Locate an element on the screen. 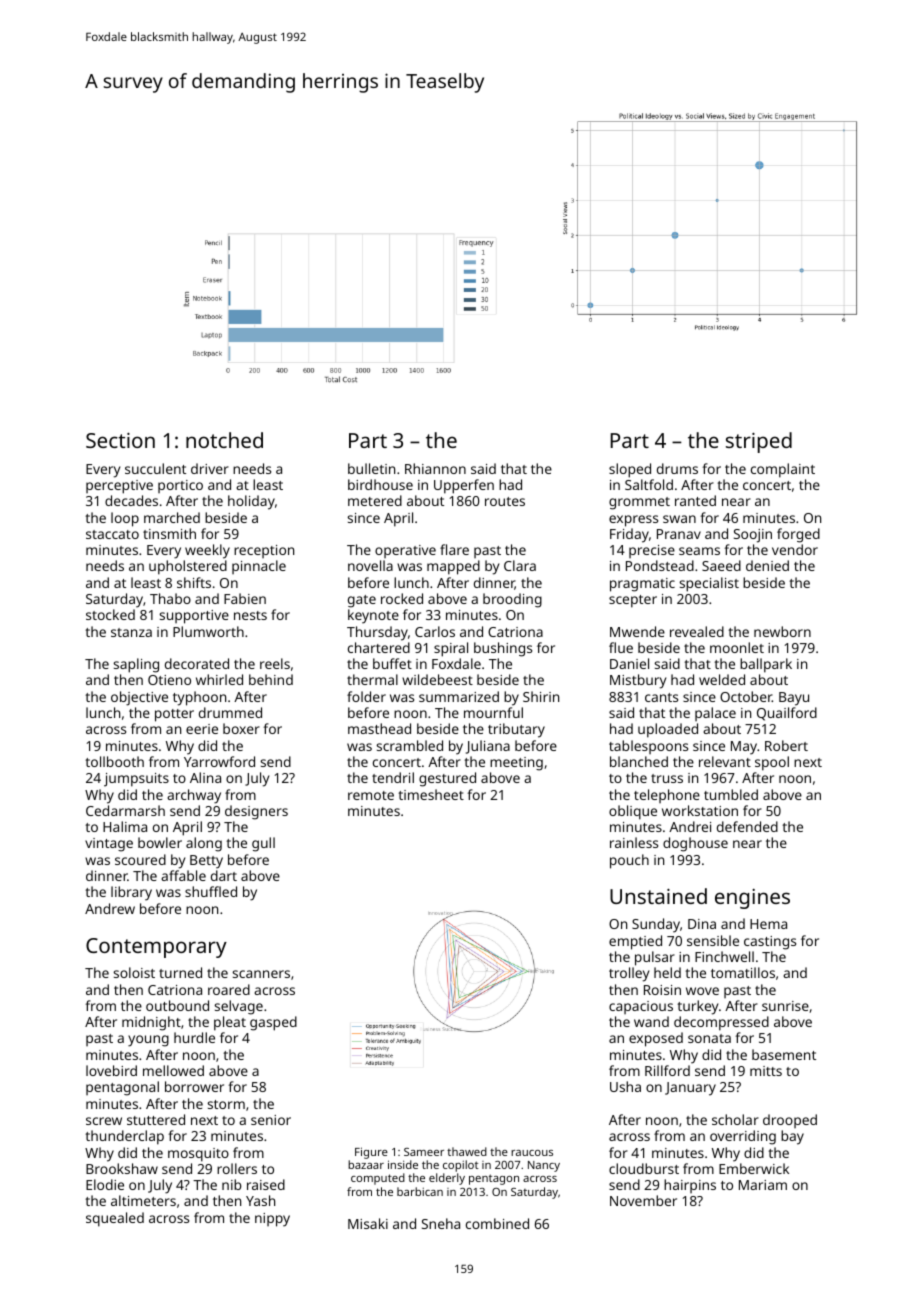 The width and height of the screenshot is (908, 1316). succulent is located at coordinates (155, 468).
